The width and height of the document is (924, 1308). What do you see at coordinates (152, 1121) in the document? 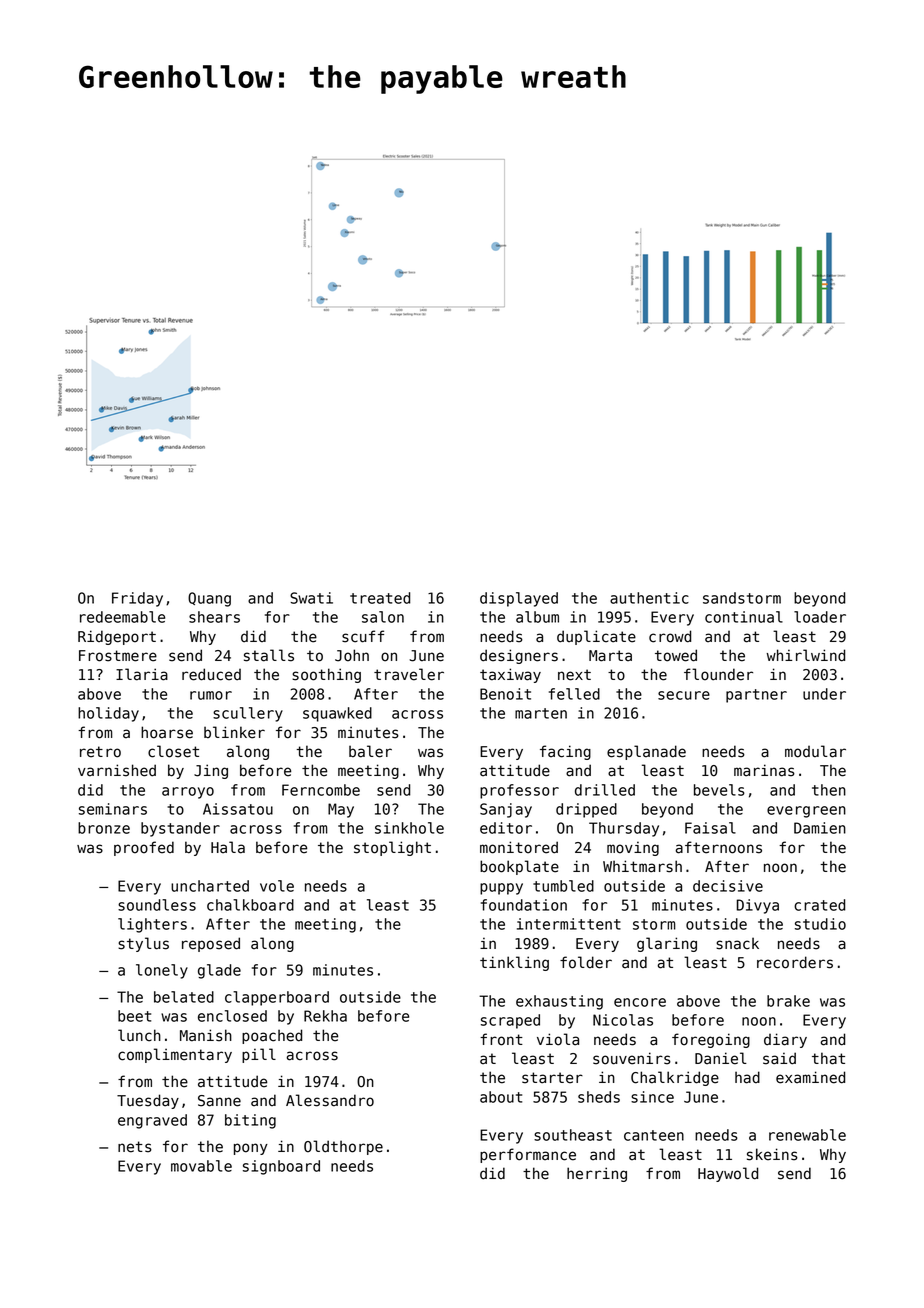
I see `engraved` at bounding box center [152, 1121].
